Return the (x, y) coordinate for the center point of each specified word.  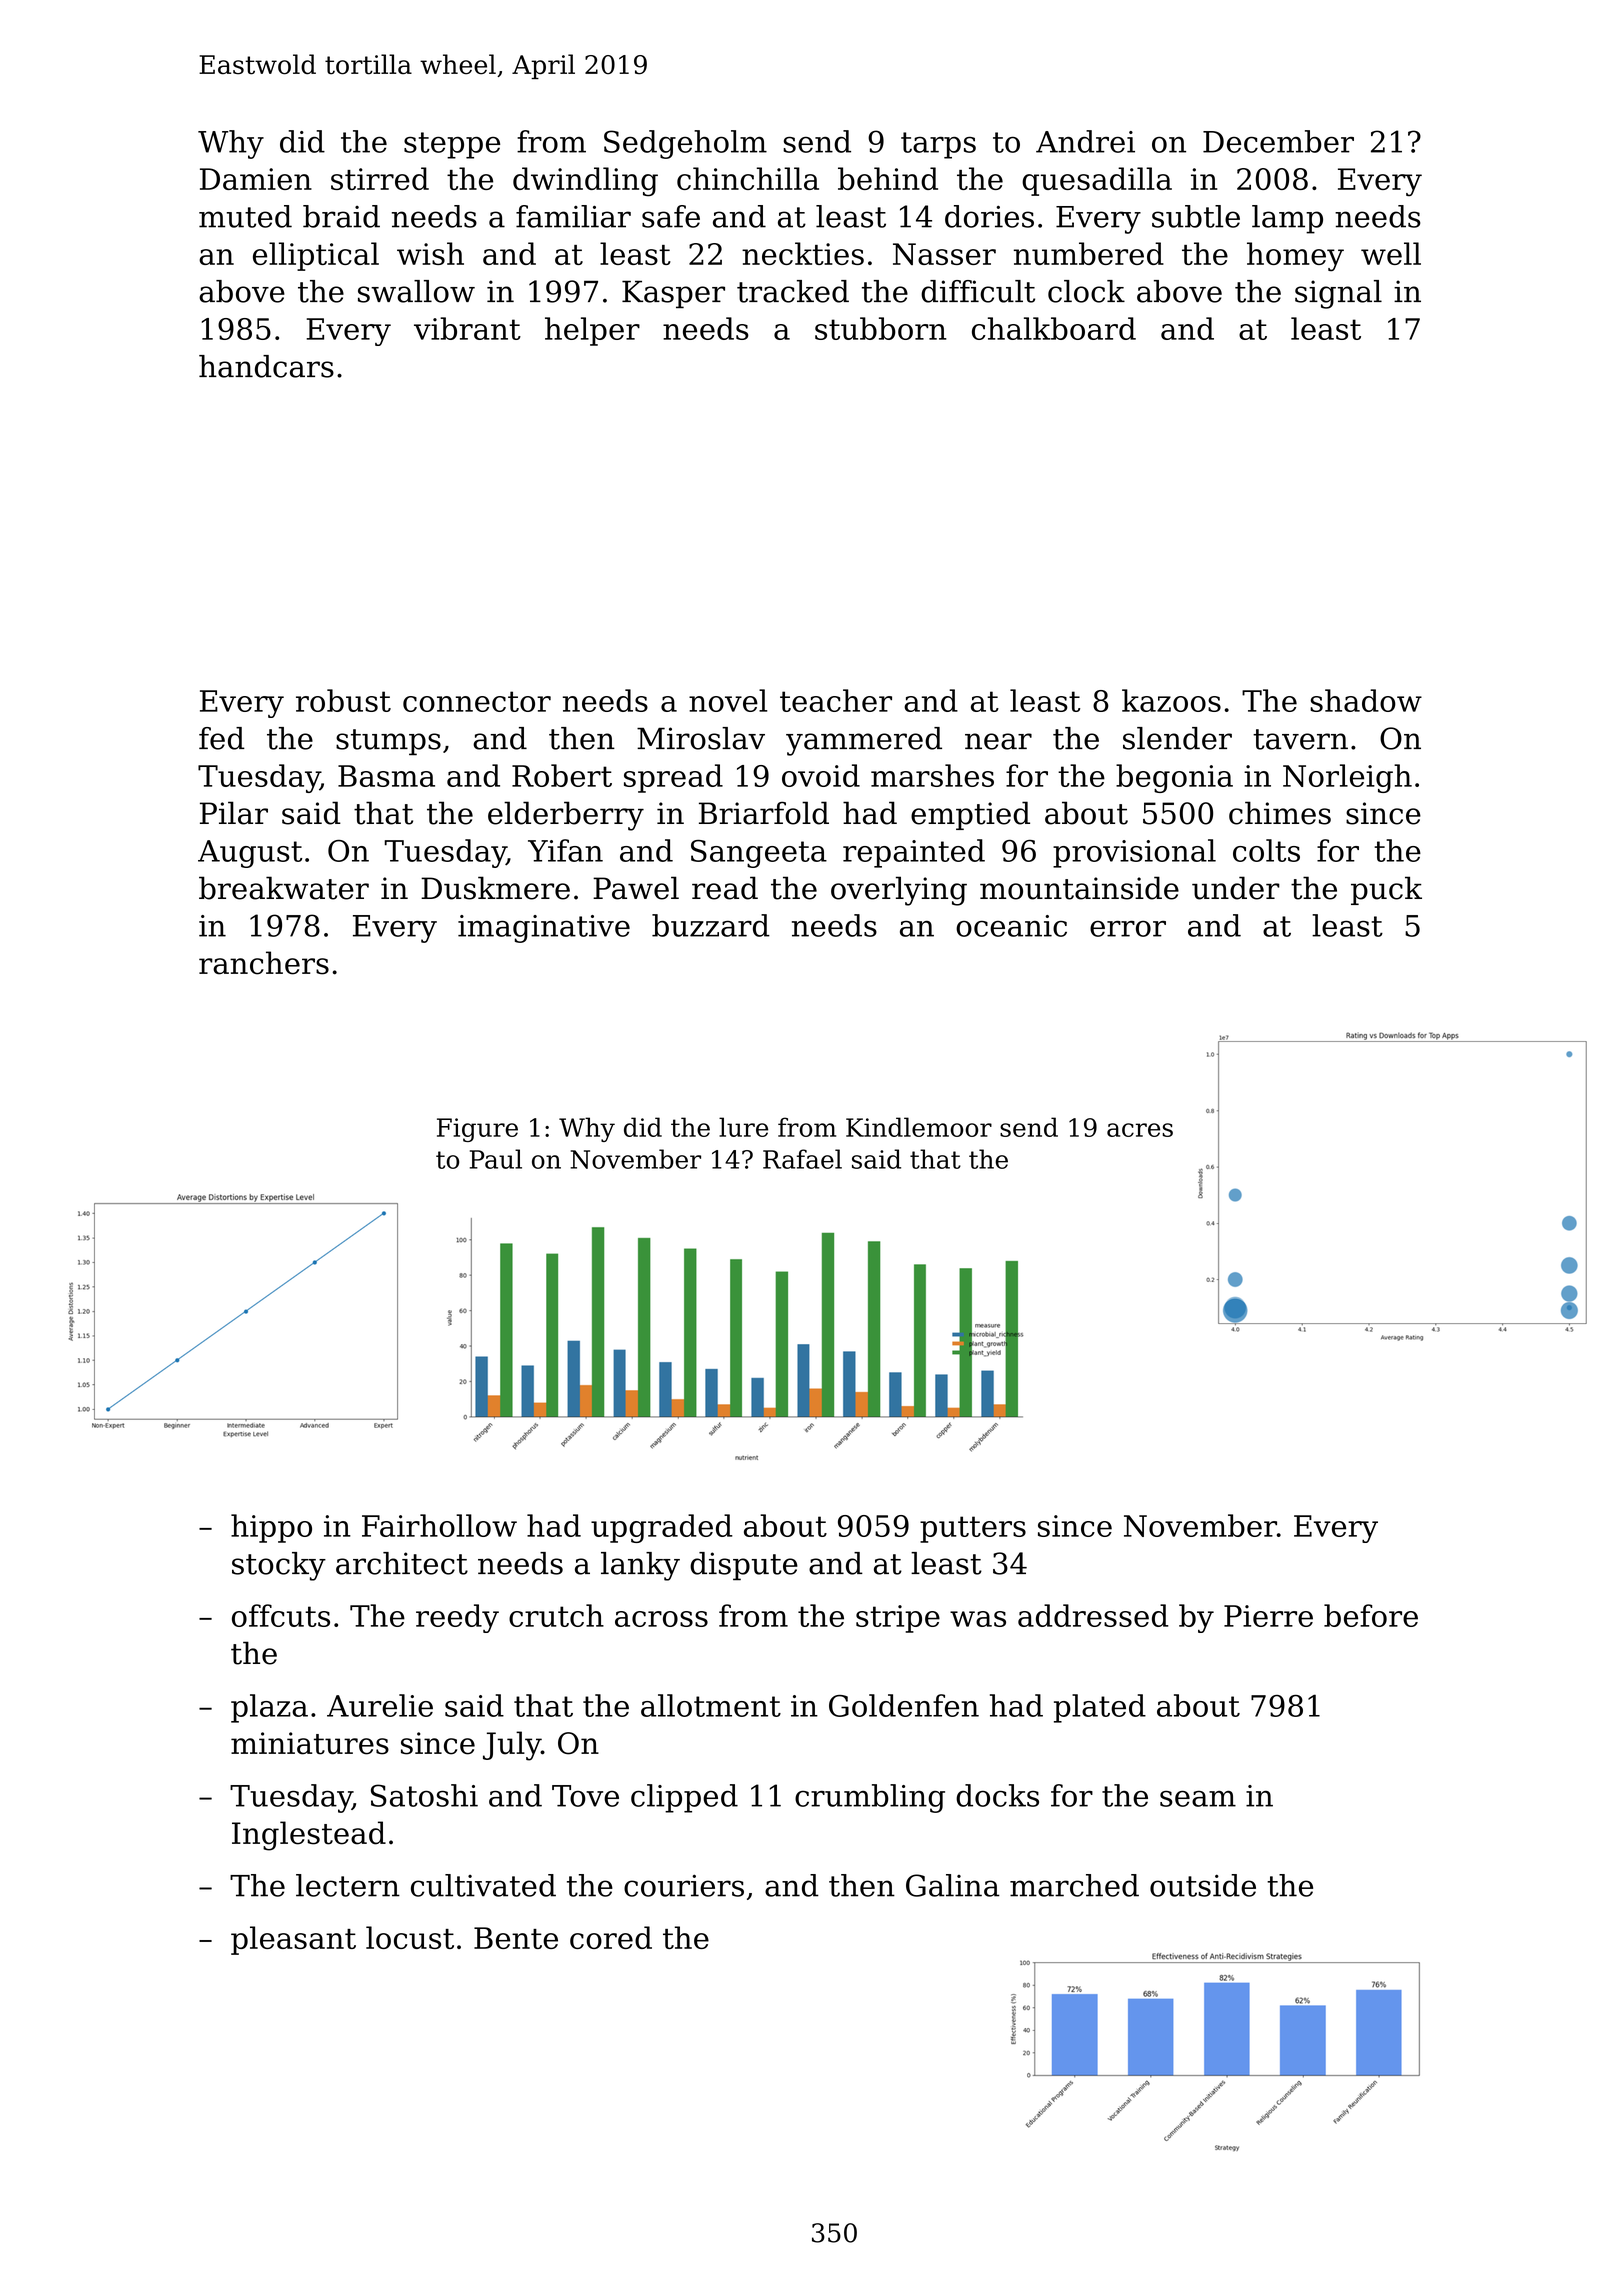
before (1371, 1615)
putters (973, 1529)
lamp (1287, 219)
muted (245, 216)
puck (1386, 890)
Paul (496, 1159)
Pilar (234, 813)
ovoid (821, 775)
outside (1203, 1885)
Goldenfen (904, 1705)
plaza (269, 1708)
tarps (938, 145)
